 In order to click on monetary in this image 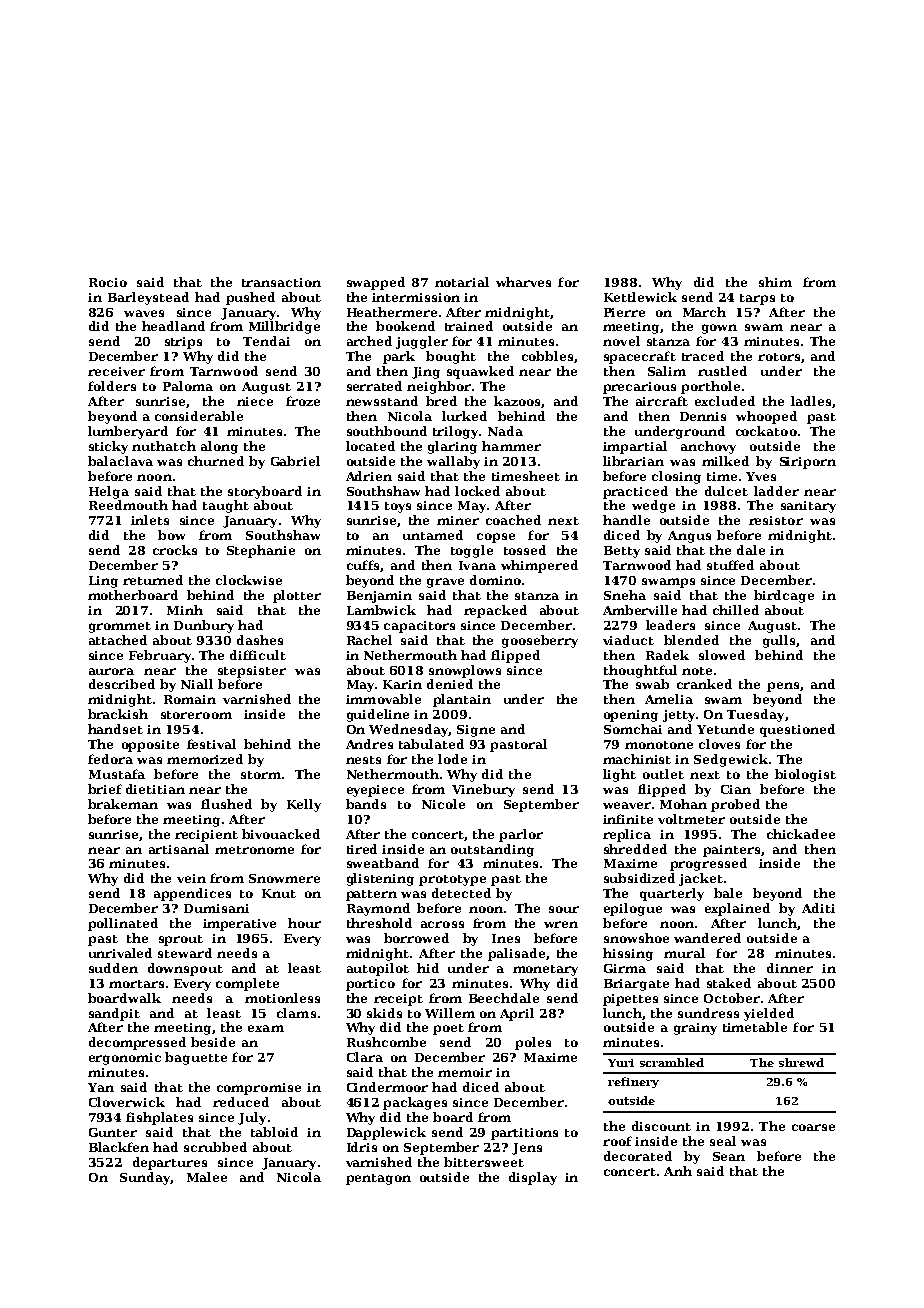, I will do `click(545, 970)`.
